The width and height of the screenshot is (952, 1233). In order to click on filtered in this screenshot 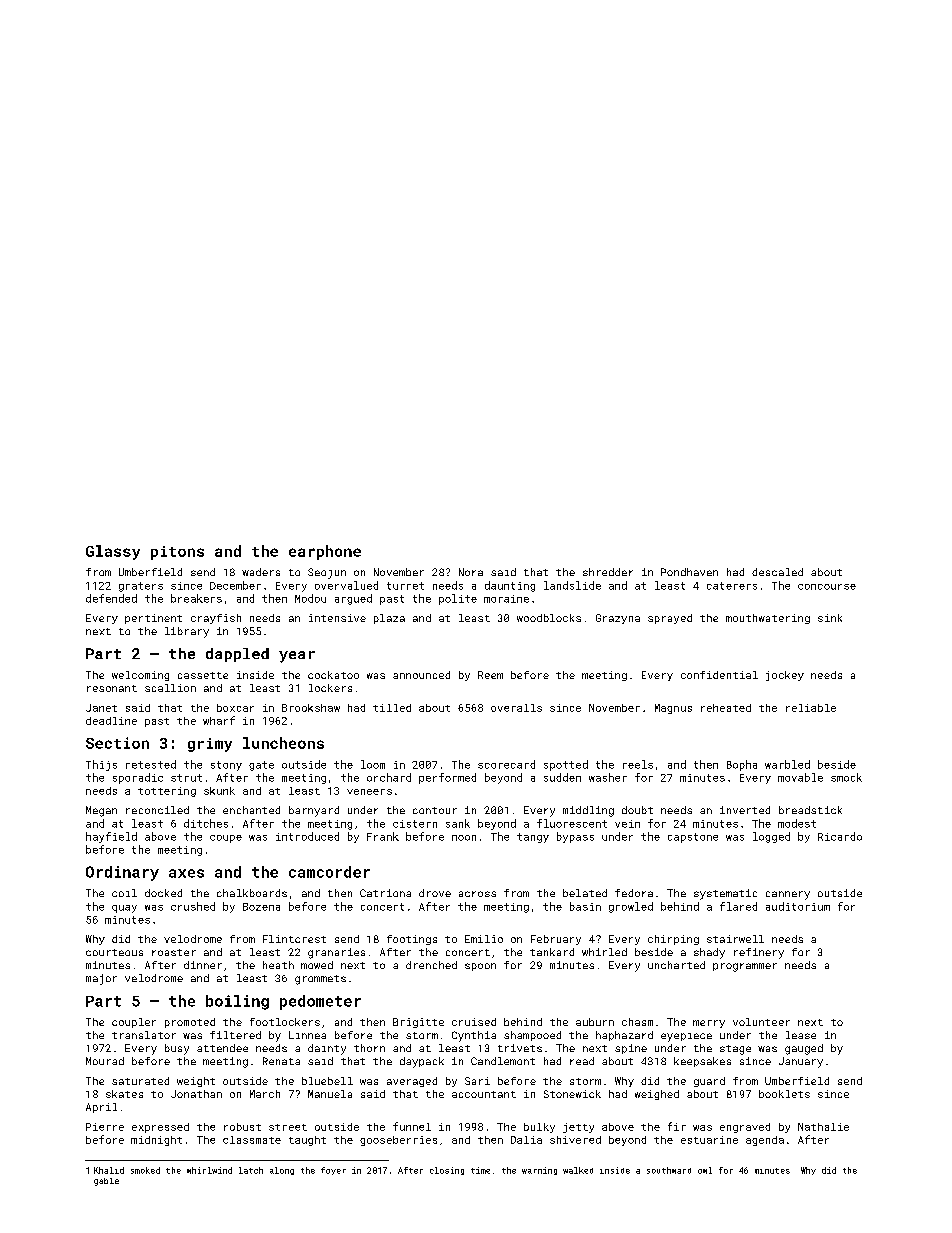, I will do `click(235, 1035)`.
